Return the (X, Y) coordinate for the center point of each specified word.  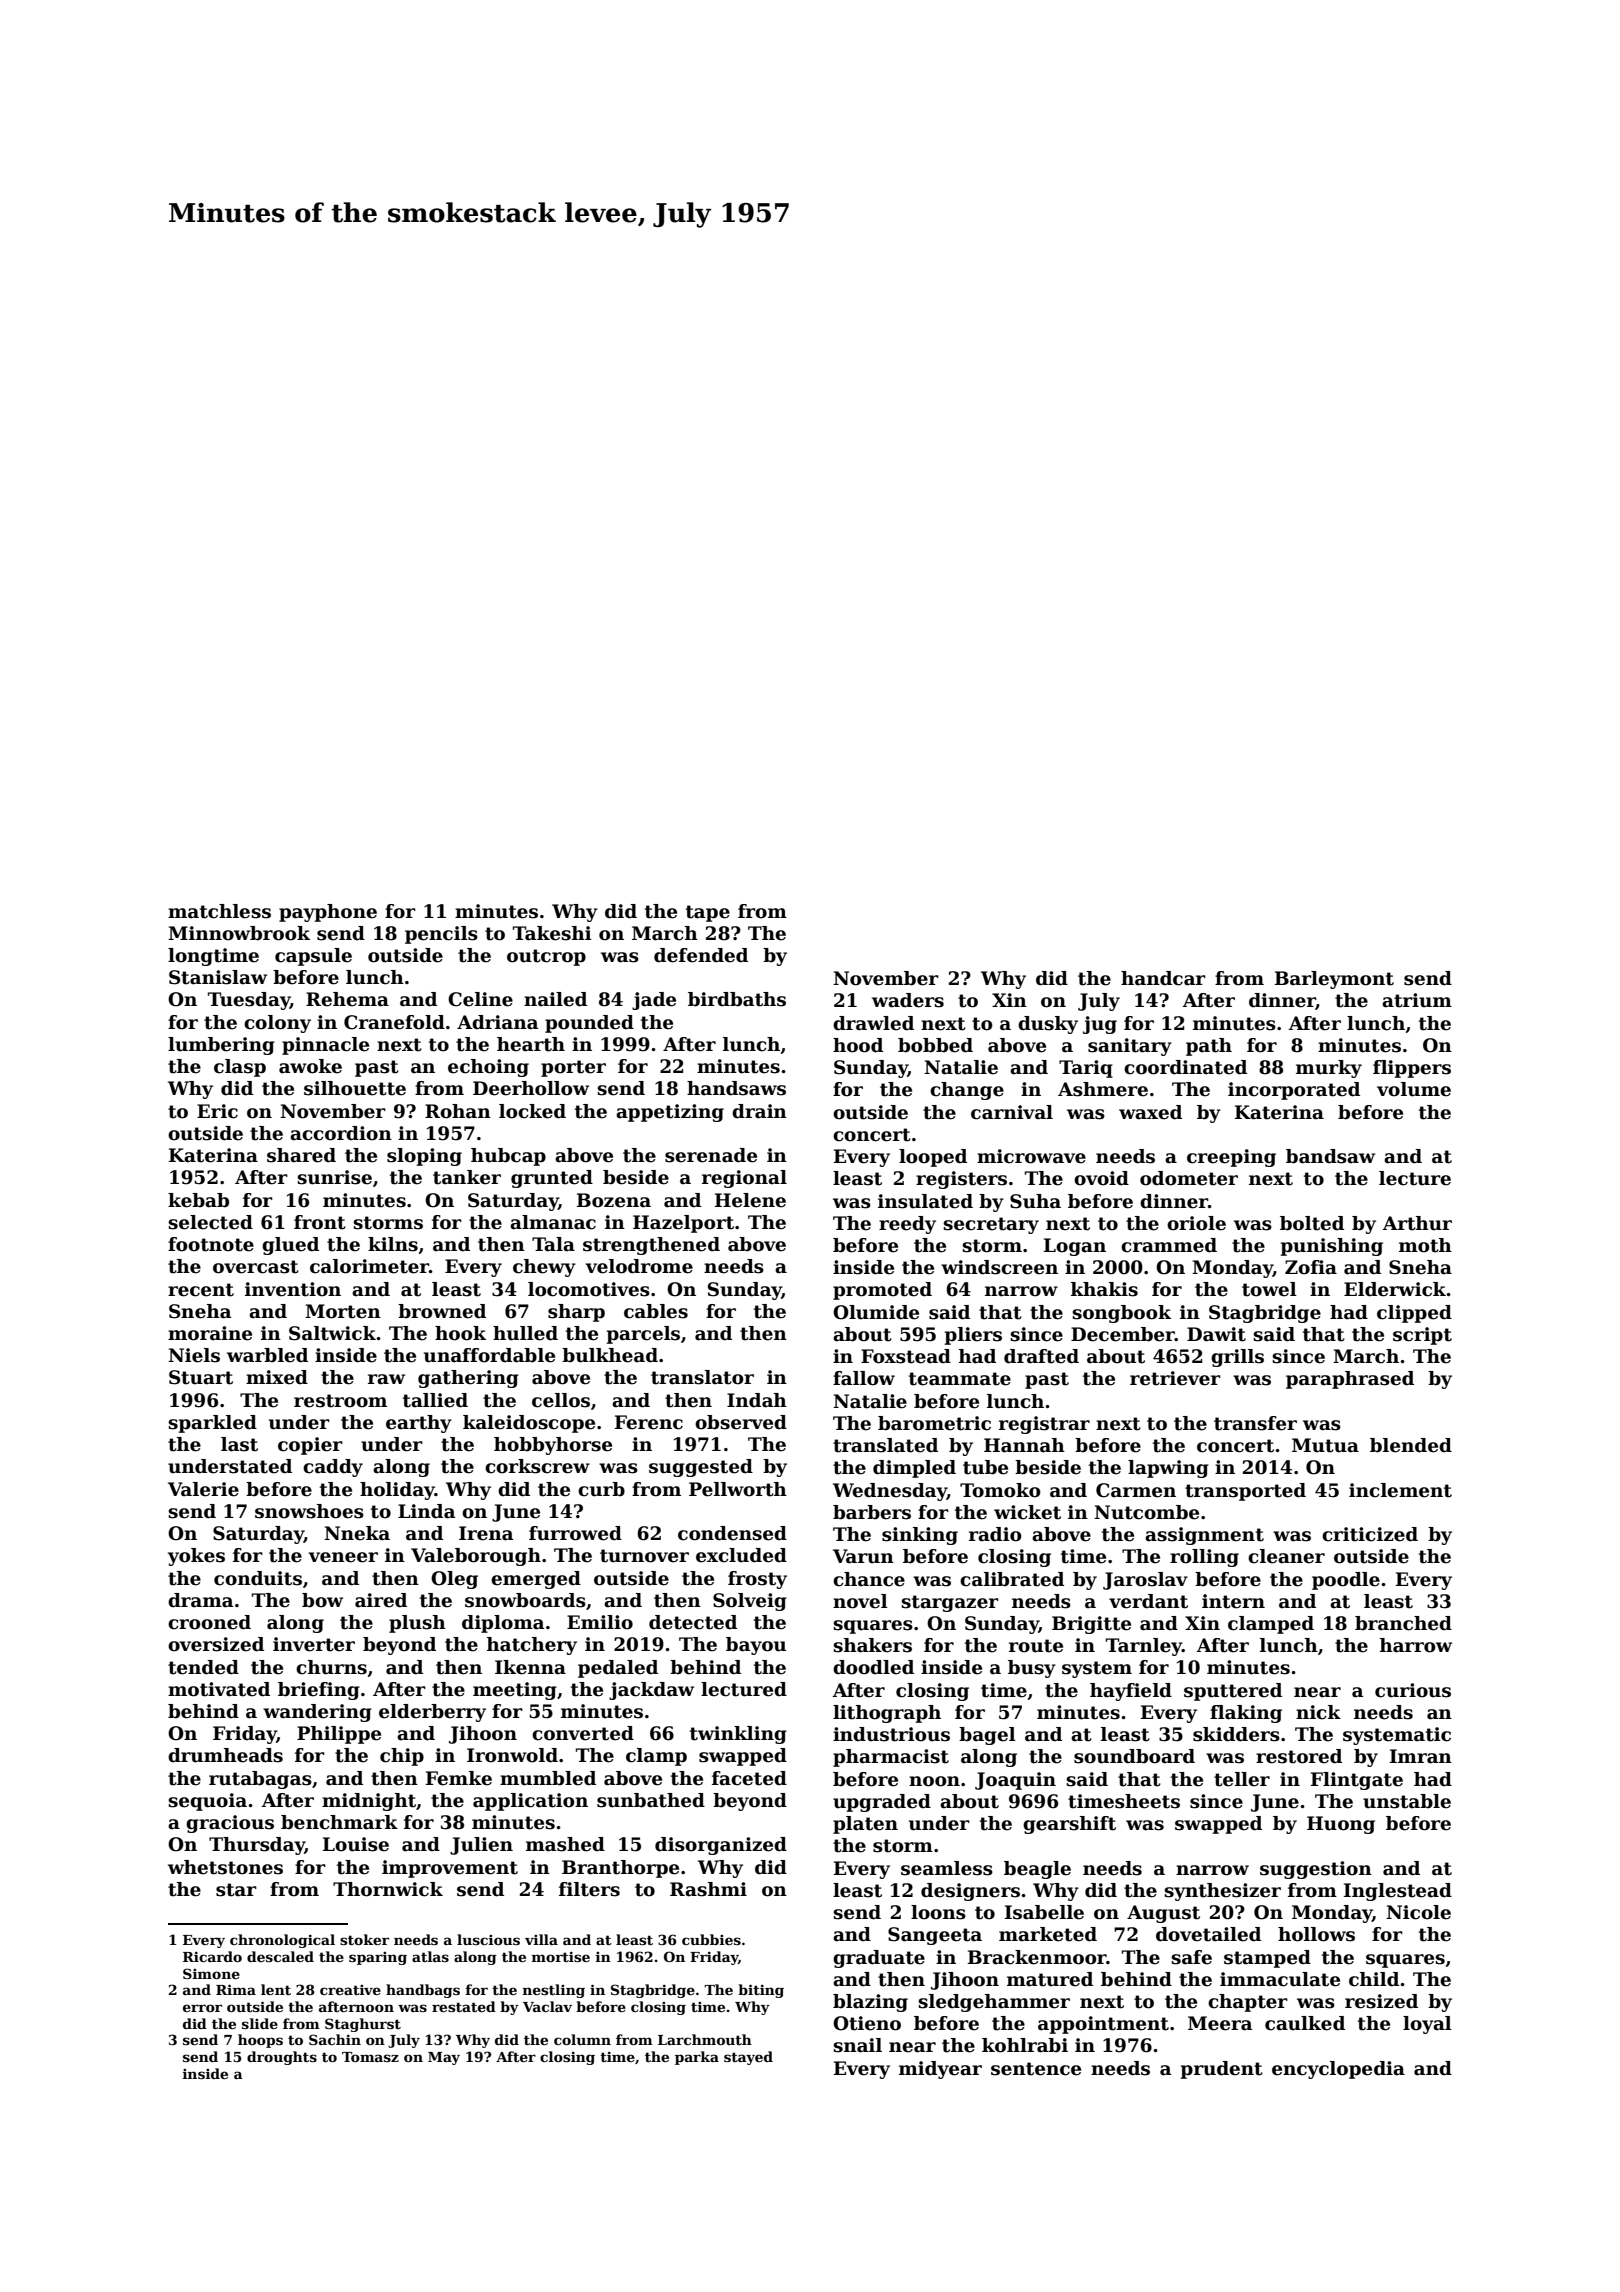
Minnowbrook (239, 933)
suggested (701, 1468)
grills (1237, 1358)
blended (1411, 1445)
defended (701, 955)
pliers (973, 1336)
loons (938, 1912)
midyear (940, 2070)
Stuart (201, 1377)
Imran (1421, 1756)
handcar (1163, 978)
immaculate (1280, 1979)
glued (290, 1246)
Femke (459, 1778)
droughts (282, 2058)
